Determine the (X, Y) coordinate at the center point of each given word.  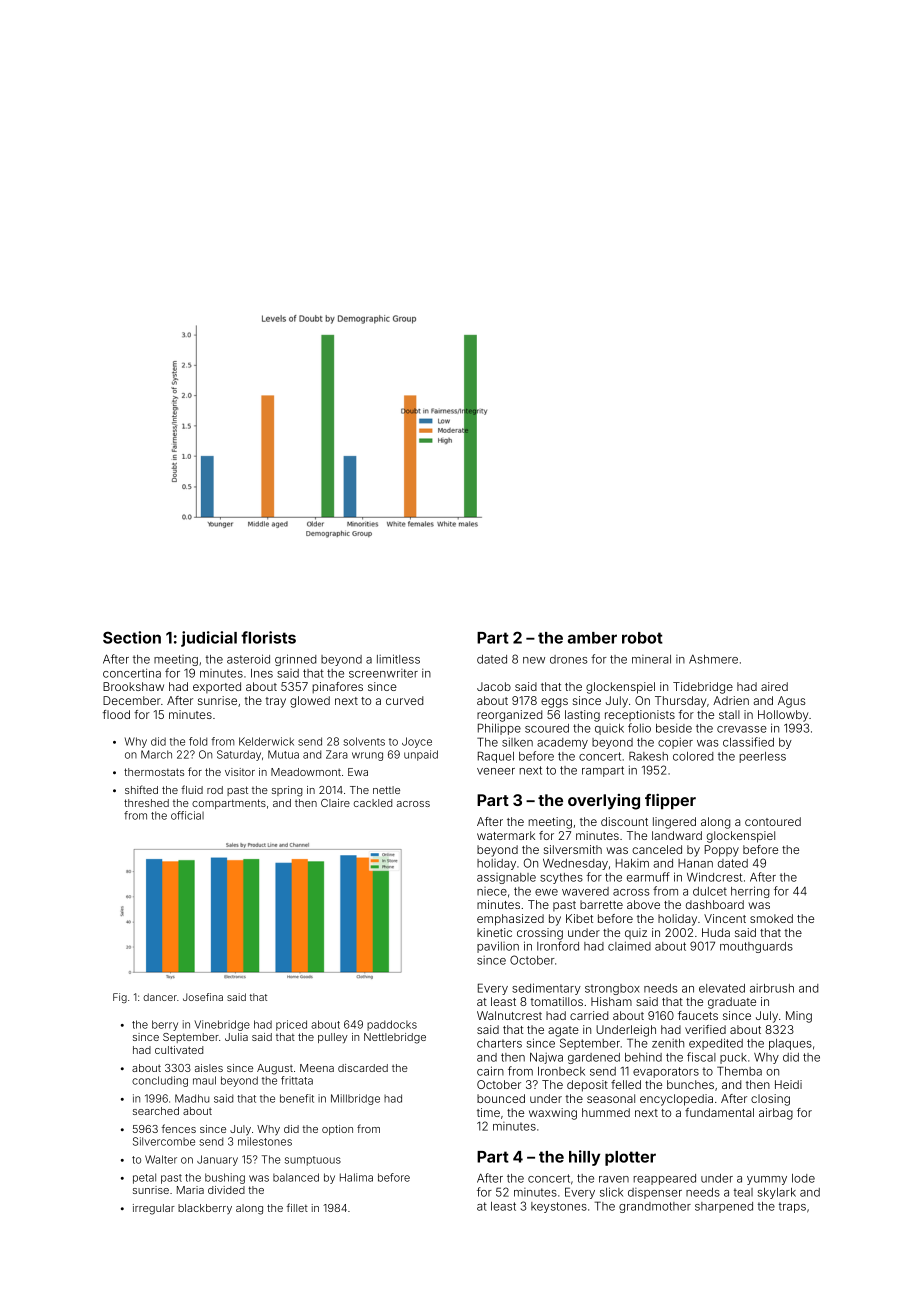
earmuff (648, 877)
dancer (160, 997)
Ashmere (713, 659)
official (187, 815)
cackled (373, 803)
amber (592, 638)
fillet (297, 1207)
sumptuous (313, 1161)
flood (116, 714)
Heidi (788, 1084)
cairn (490, 1071)
